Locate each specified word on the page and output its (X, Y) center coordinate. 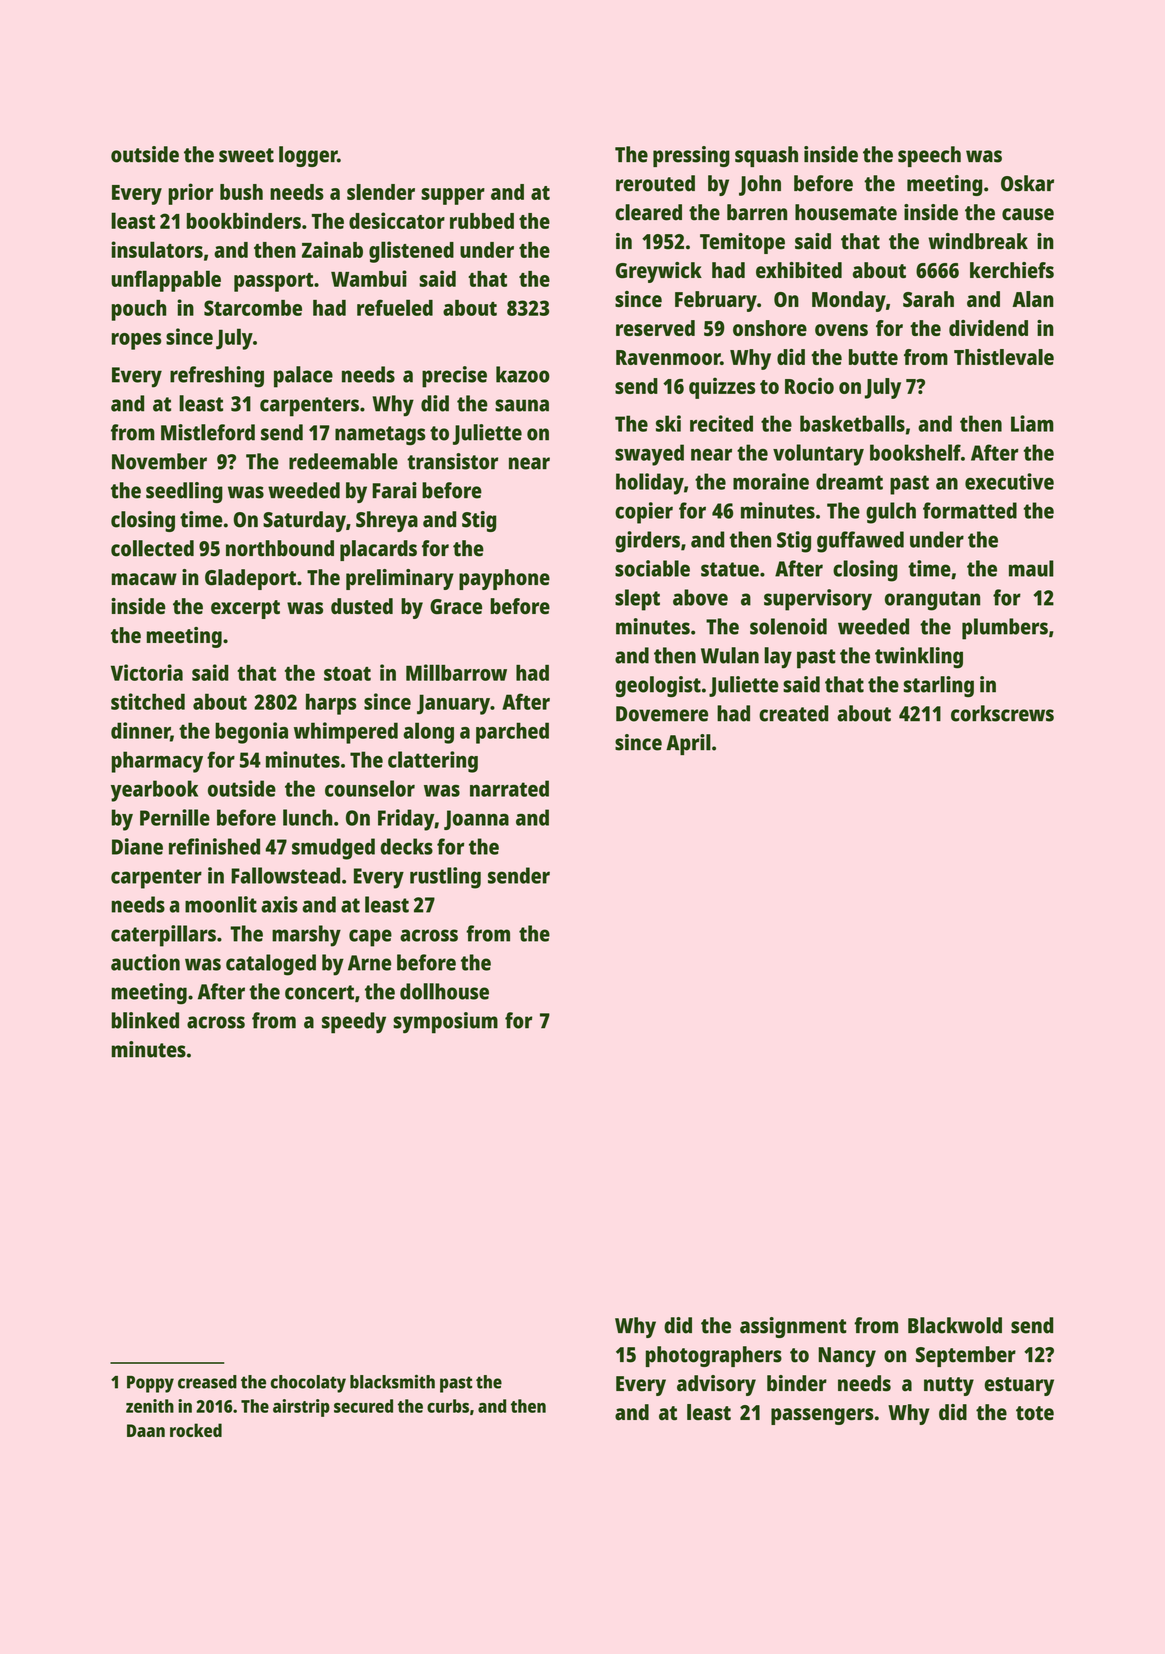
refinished (214, 846)
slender (381, 192)
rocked (196, 1430)
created (793, 713)
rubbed (482, 221)
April (688, 744)
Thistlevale (1004, 357)
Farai (394, 490)
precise (454, 377)
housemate (846, 212)
